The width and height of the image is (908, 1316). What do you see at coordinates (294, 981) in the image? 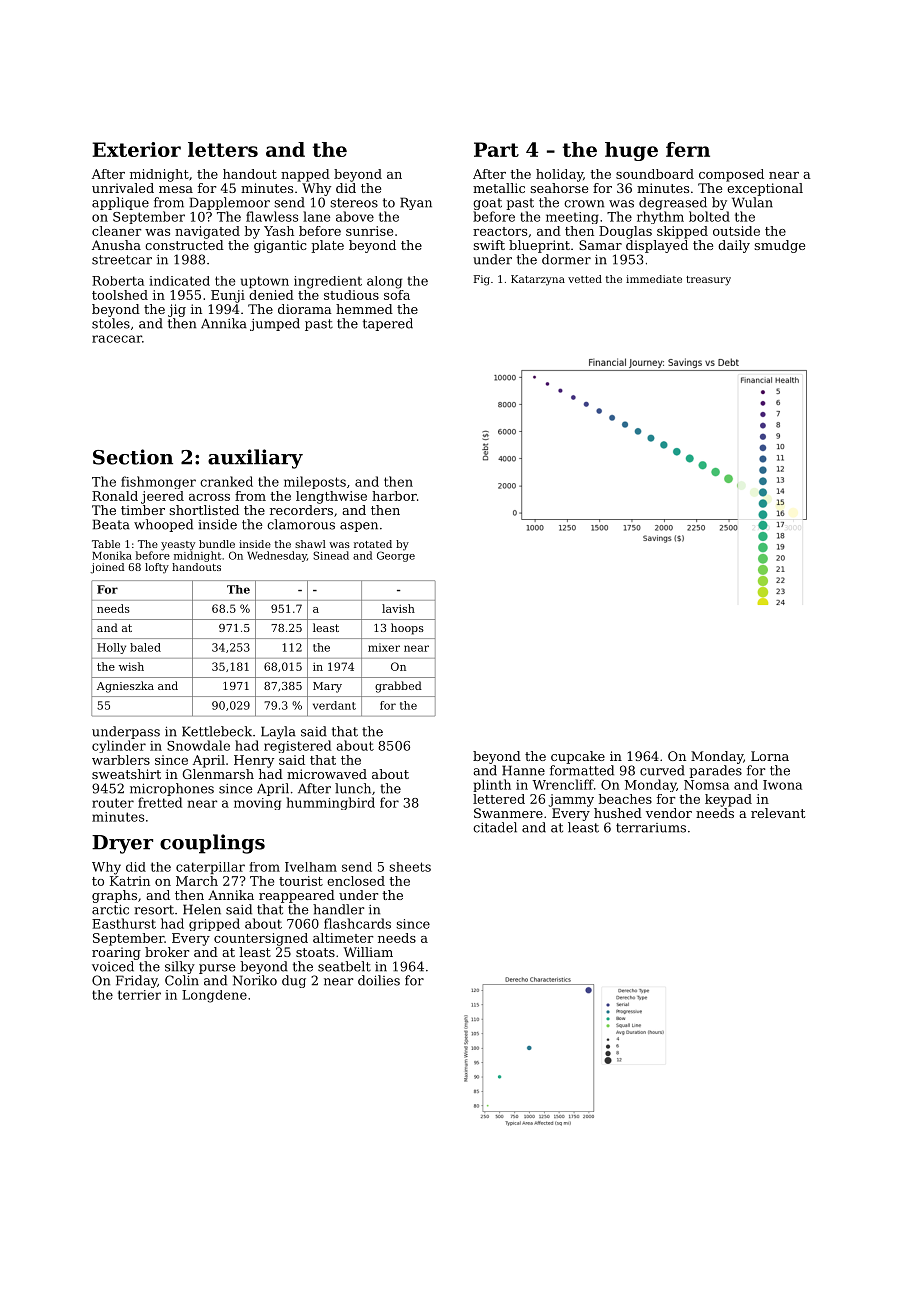
I see `dug` at bounding box center [294, 981].
